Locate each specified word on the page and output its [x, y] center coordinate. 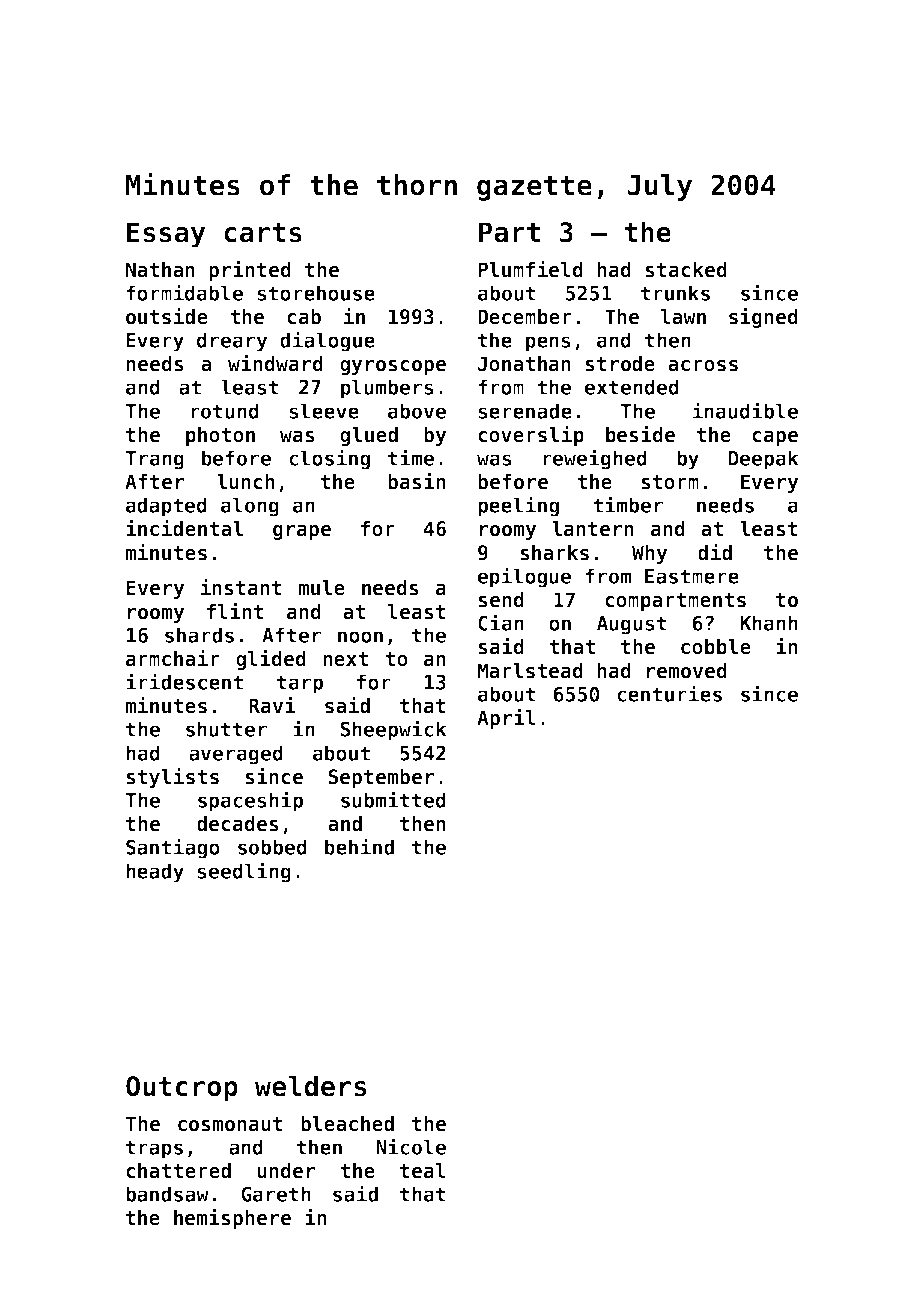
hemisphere [232, 1219]
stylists [172, 778]
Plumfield [530, 269]
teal [423, 1171]
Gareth [276, 1194]
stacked [686, 270]
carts [263, 233]
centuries [669, 693]
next [345, 659]
